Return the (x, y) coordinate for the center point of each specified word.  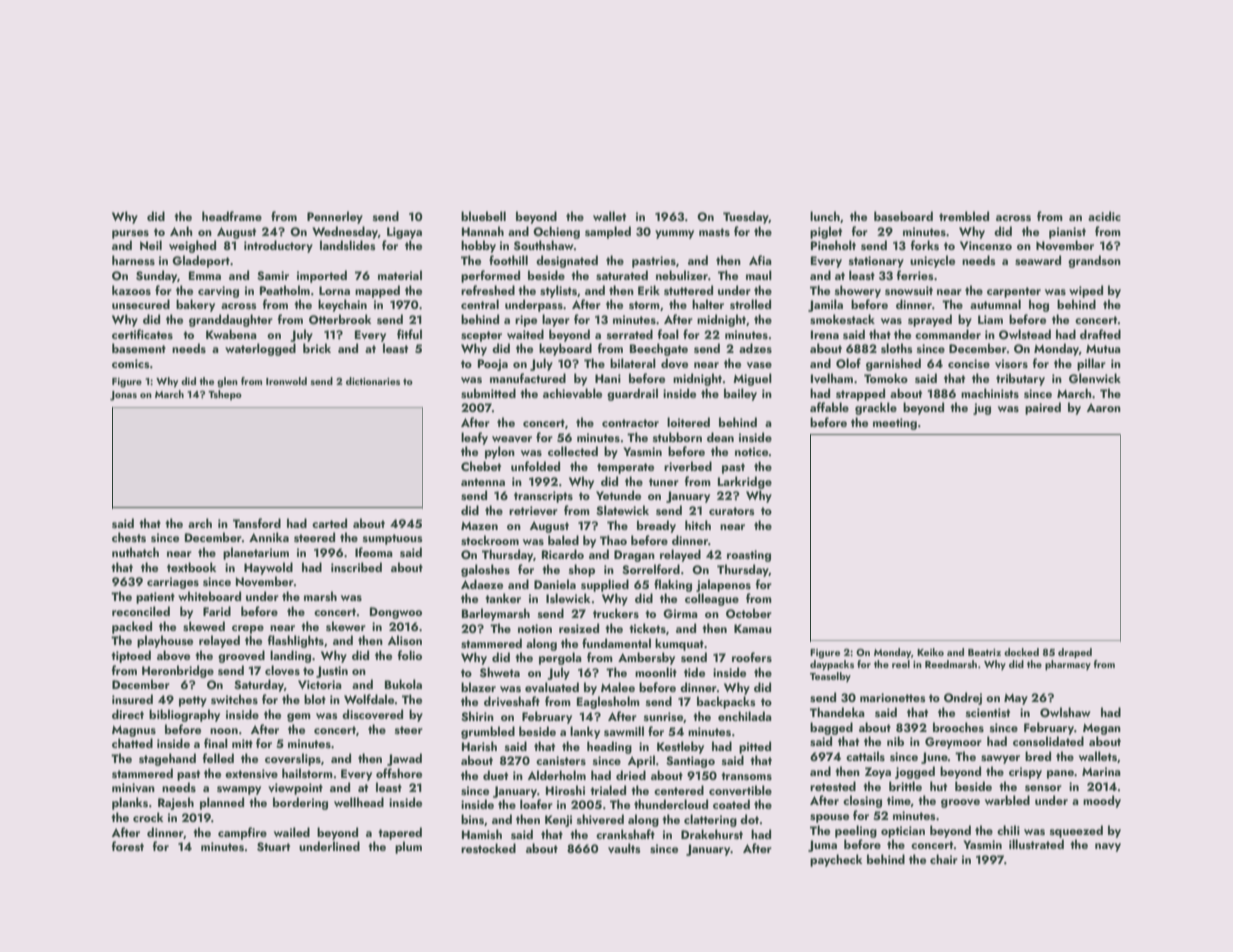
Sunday (156, 276)
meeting (895, 424)
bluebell (483, 216)
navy (1108, 847)
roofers (752, 657)
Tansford (257, 523)
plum (408, 847)
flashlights (296, 641)
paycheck (836, 860)
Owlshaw (1065, 712)
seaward (1038, 260)
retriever (533, 510)
